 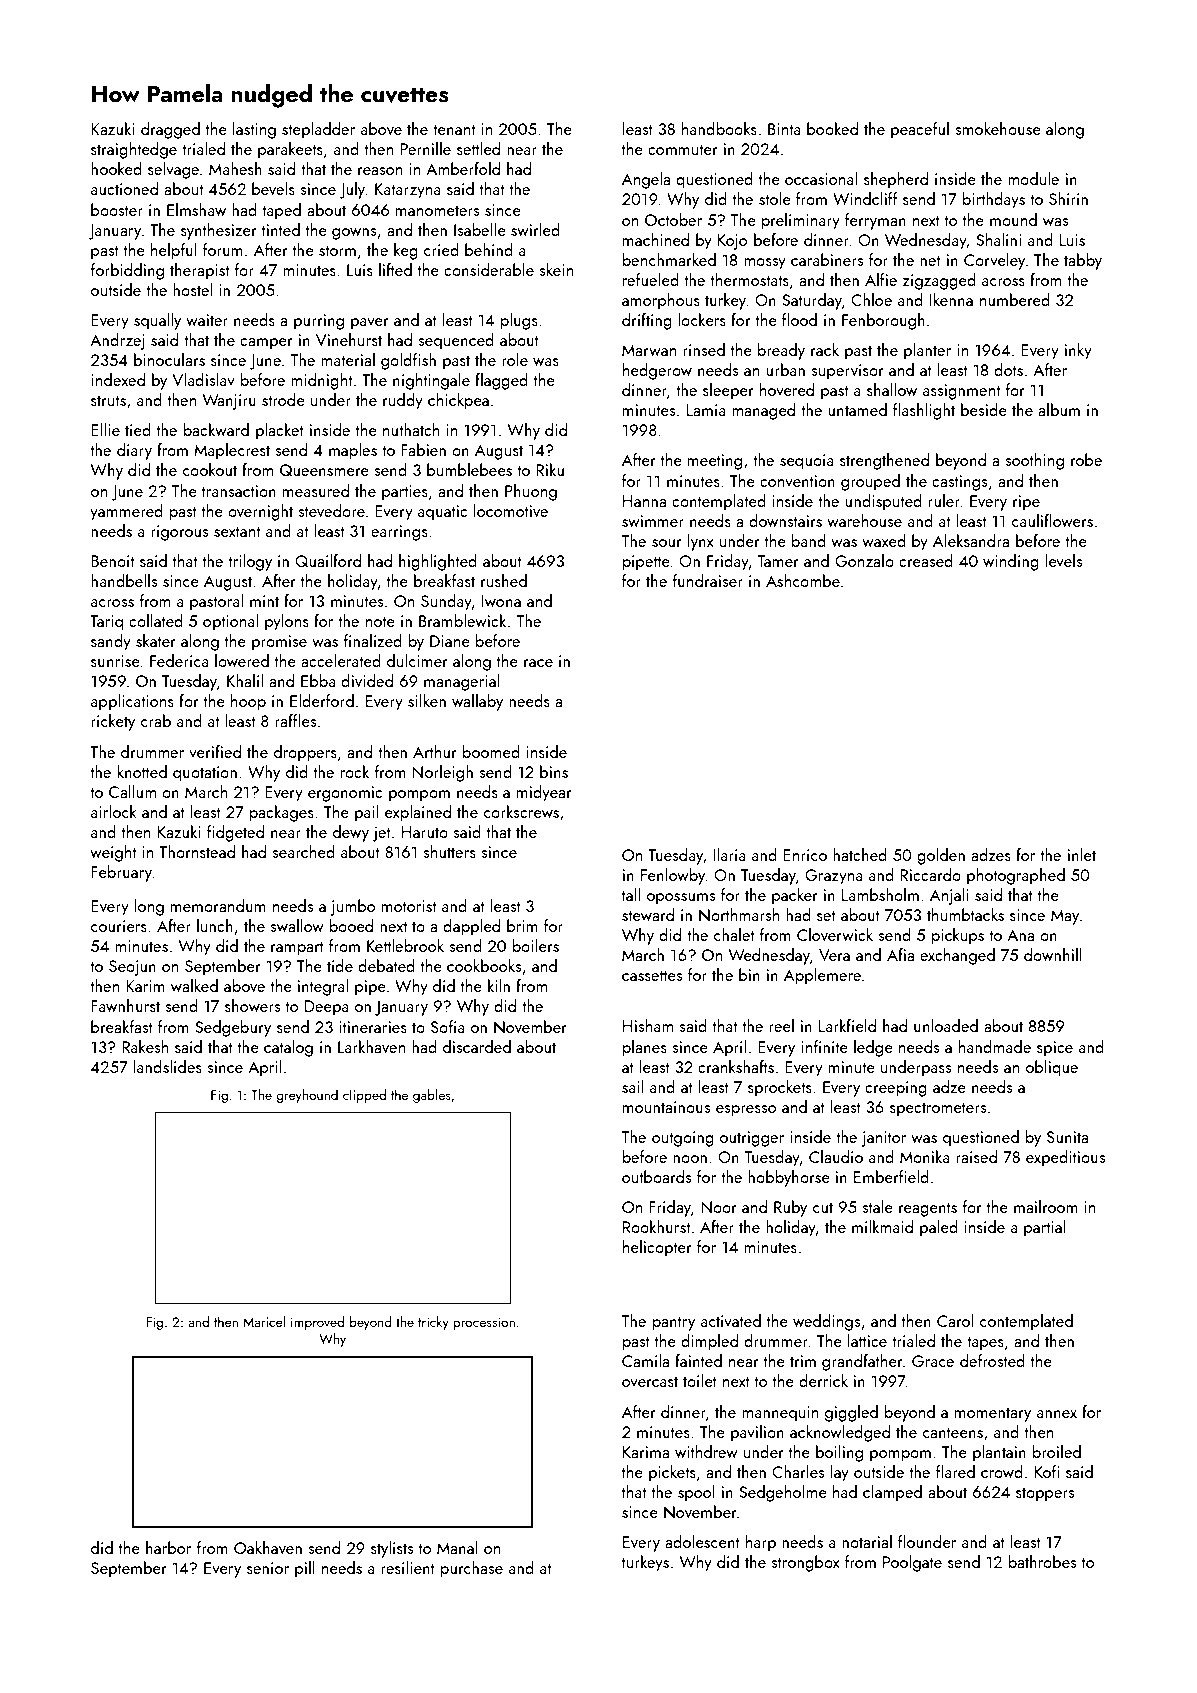 What do you see at coordinates (912, 1563) in the screenshot?
I see `Poolgate` at bounding box center [912, 1563].
